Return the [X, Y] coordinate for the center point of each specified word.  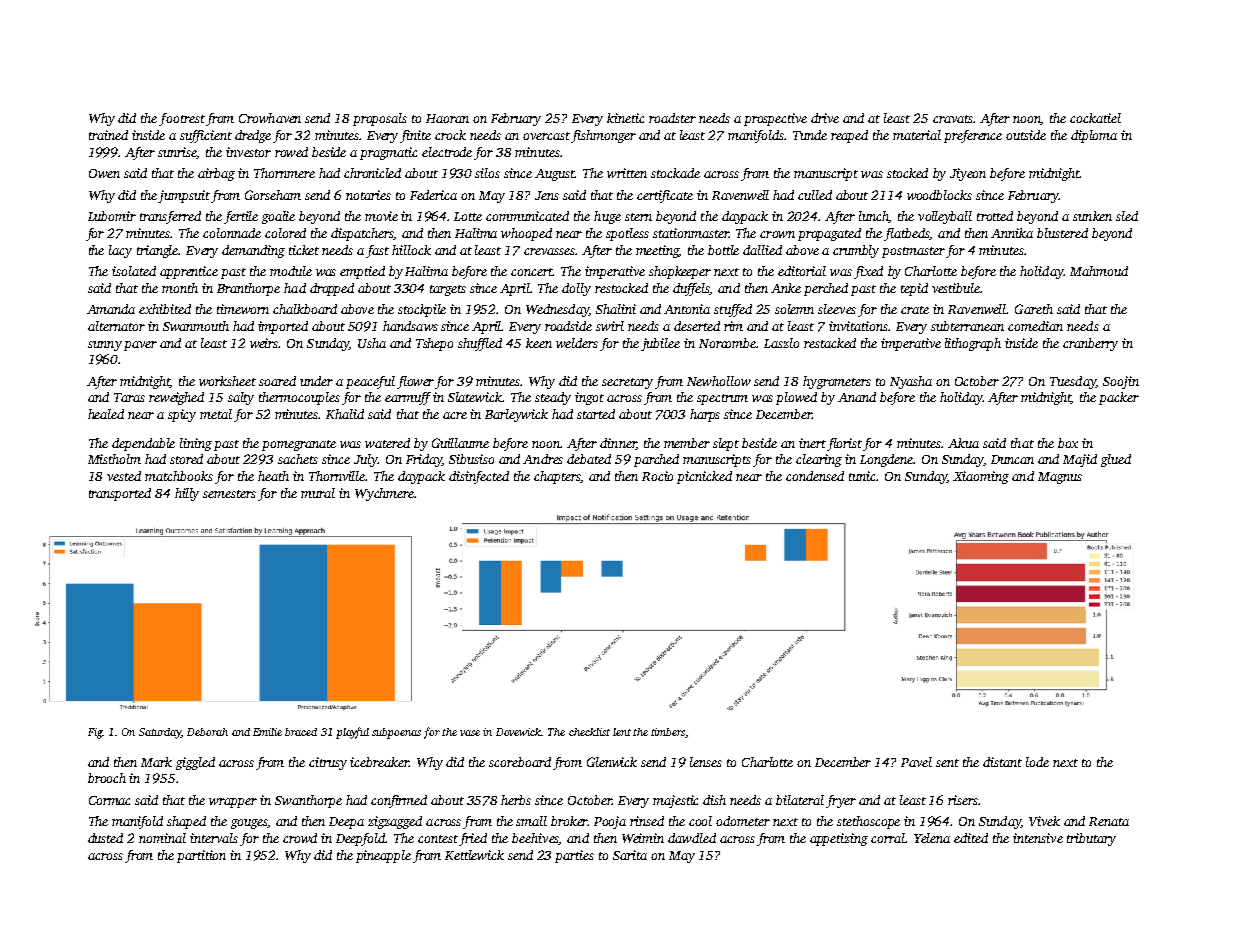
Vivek [1044, 821]
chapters [557, 477]
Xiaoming [981, 477]
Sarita [630, 855]
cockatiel [1095, 118]
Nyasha [911, 382]
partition [201, 856]
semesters [229, 494]
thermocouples [299, 398]
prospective [775, 119]
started [596, 414]
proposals [380, 119]
